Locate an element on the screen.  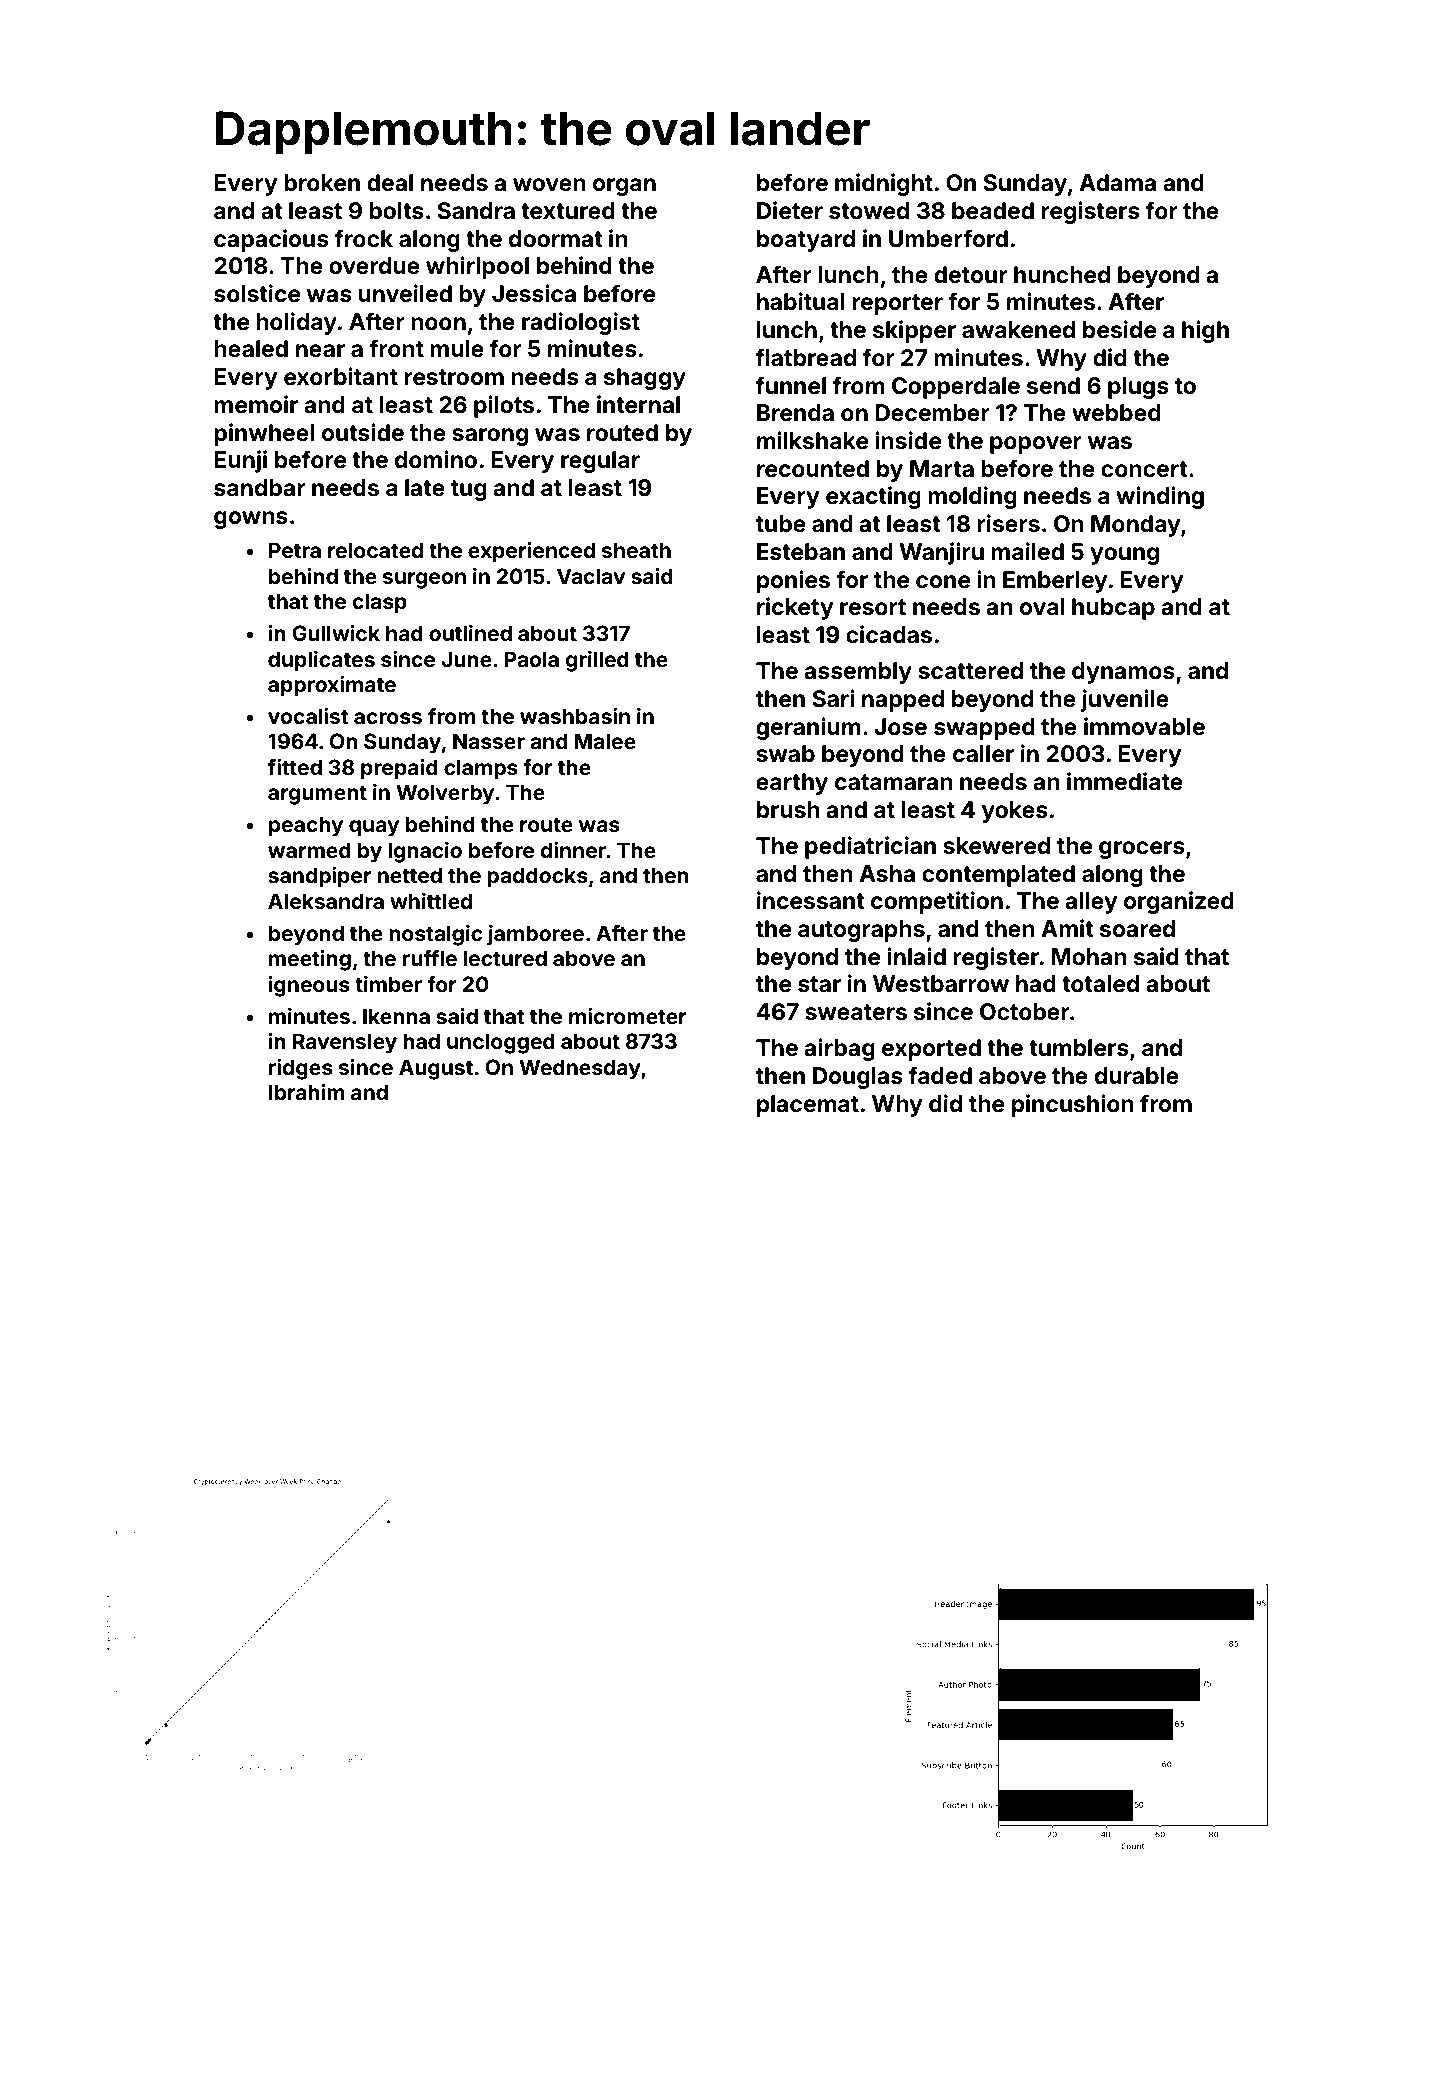
vocalist is located at coordinates (308, 716).
